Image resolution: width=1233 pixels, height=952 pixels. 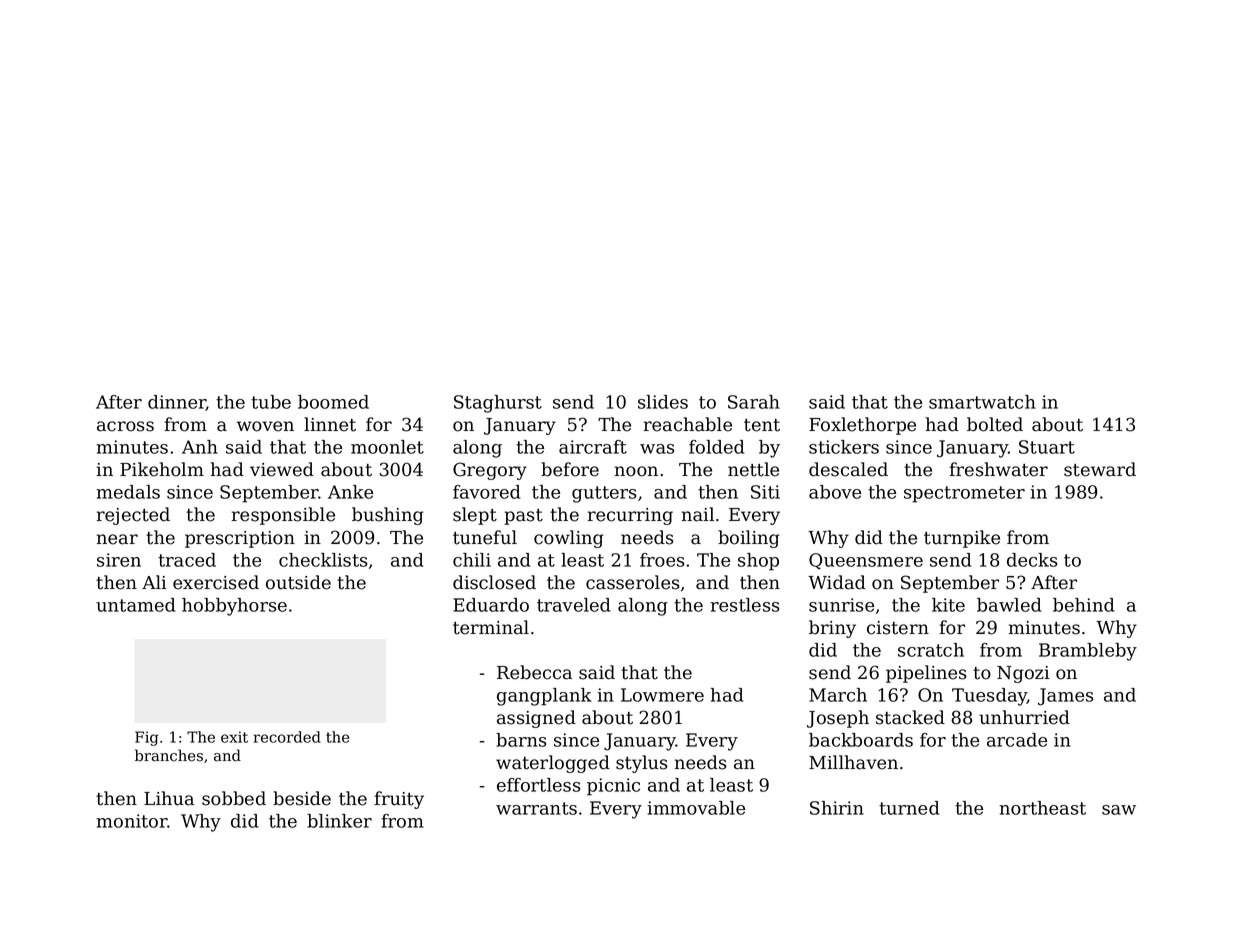 What do you see at coordinates (388, 516) in the screenshot?
I see `bushing` at bounding box center [388, 516].
